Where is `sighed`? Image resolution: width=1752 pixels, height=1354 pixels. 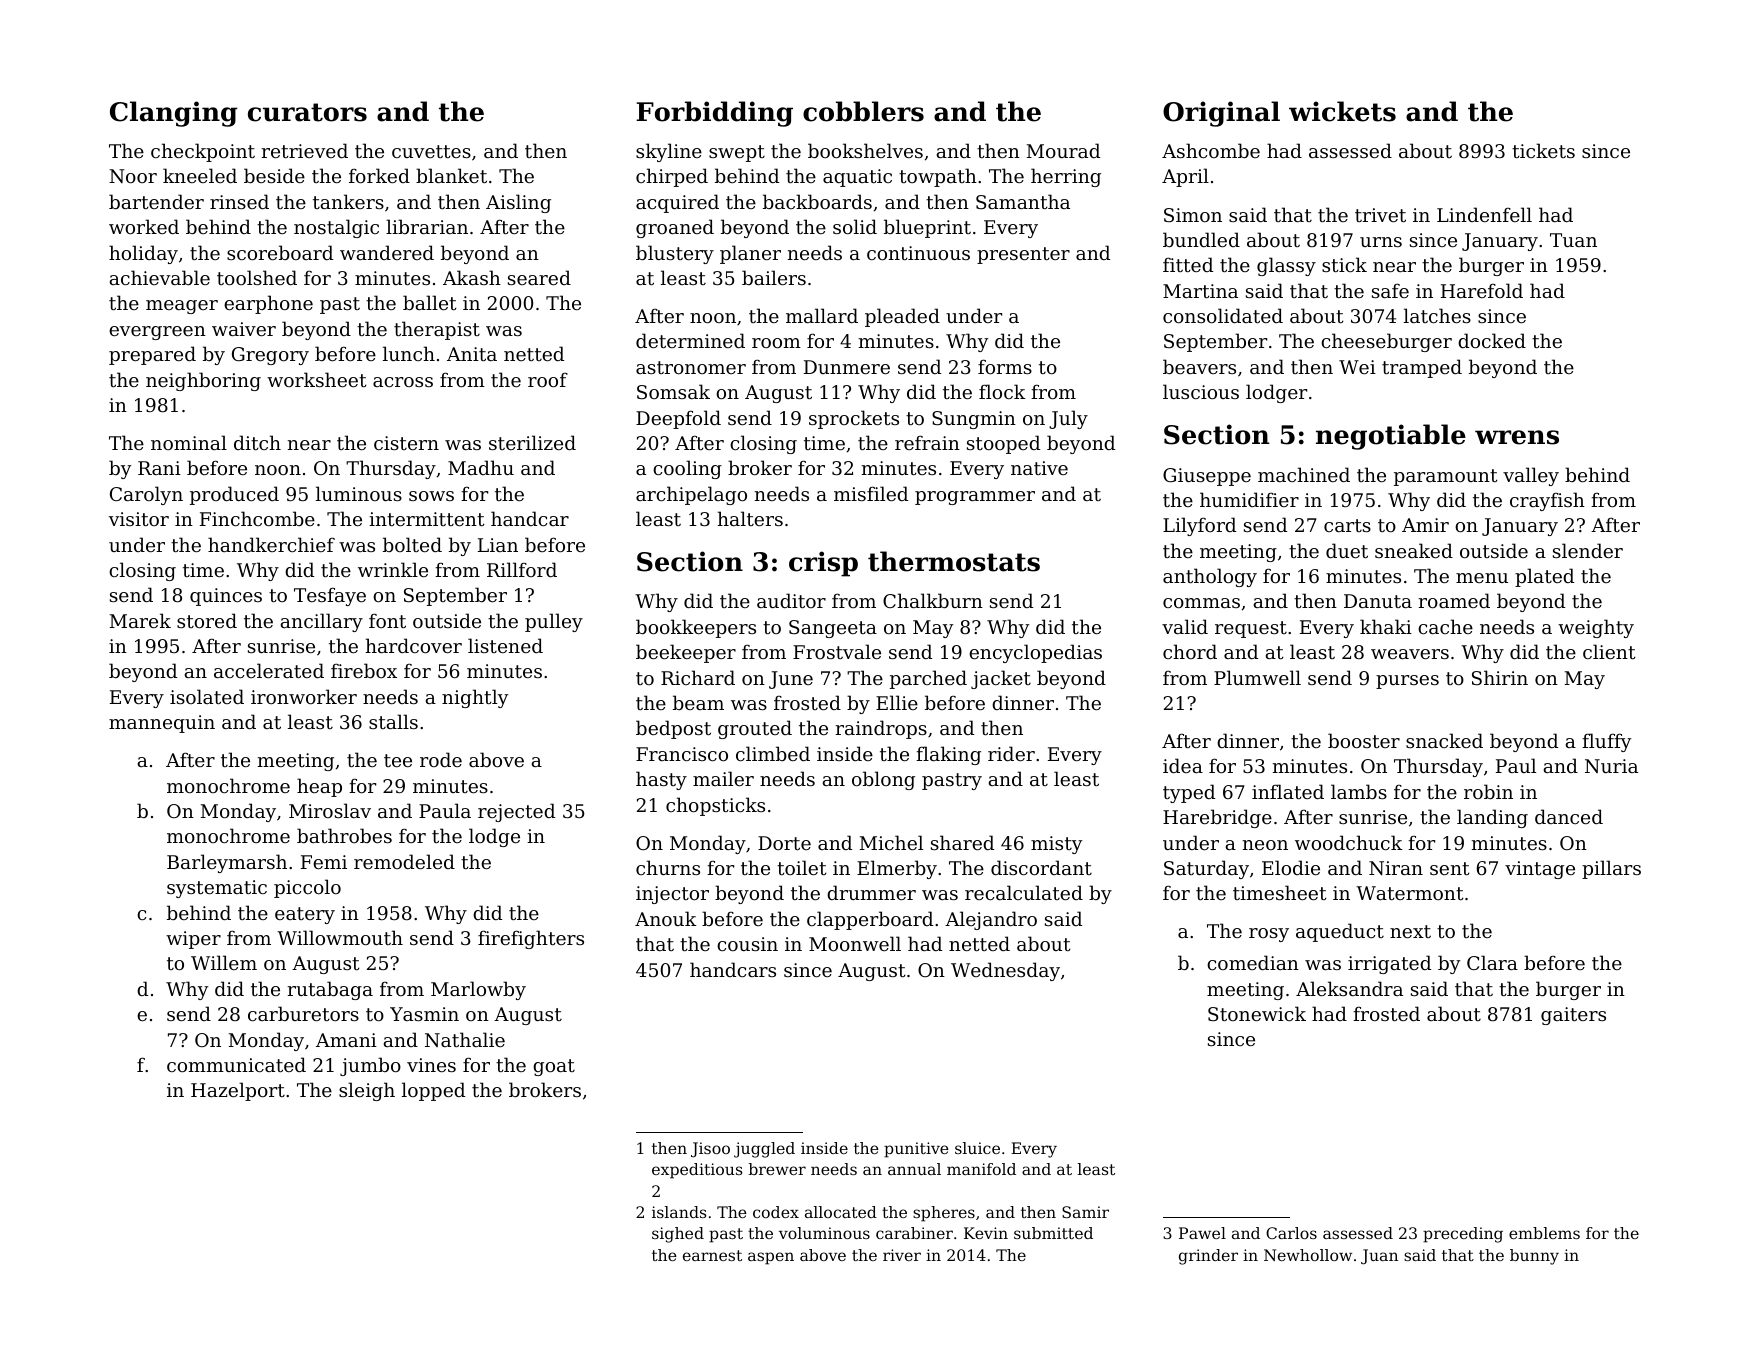
sighed is located at coordinates (678, 1235).
